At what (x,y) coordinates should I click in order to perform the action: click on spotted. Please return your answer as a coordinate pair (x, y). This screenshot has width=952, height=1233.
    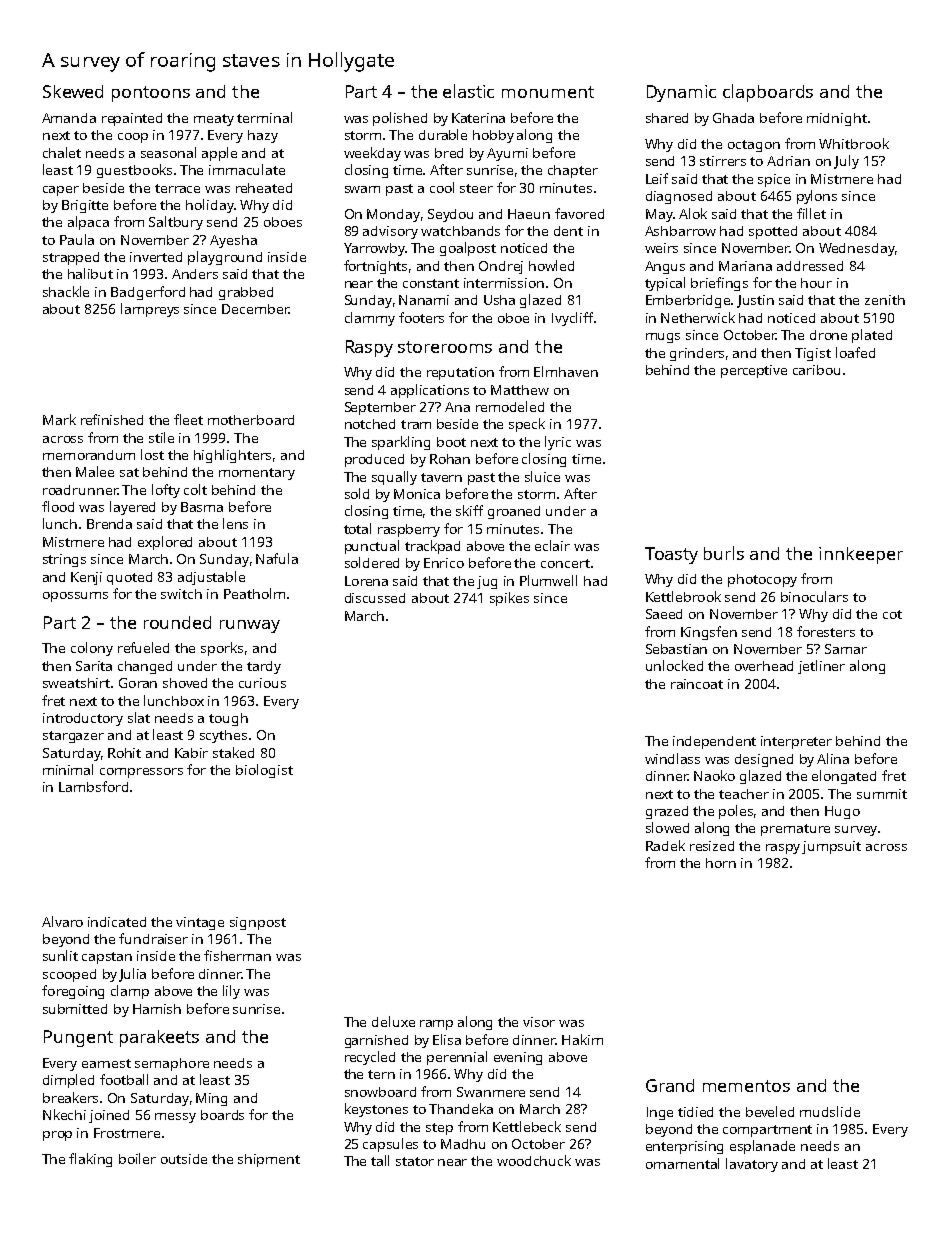
    Looking at the image, I should click on (773, 232).
